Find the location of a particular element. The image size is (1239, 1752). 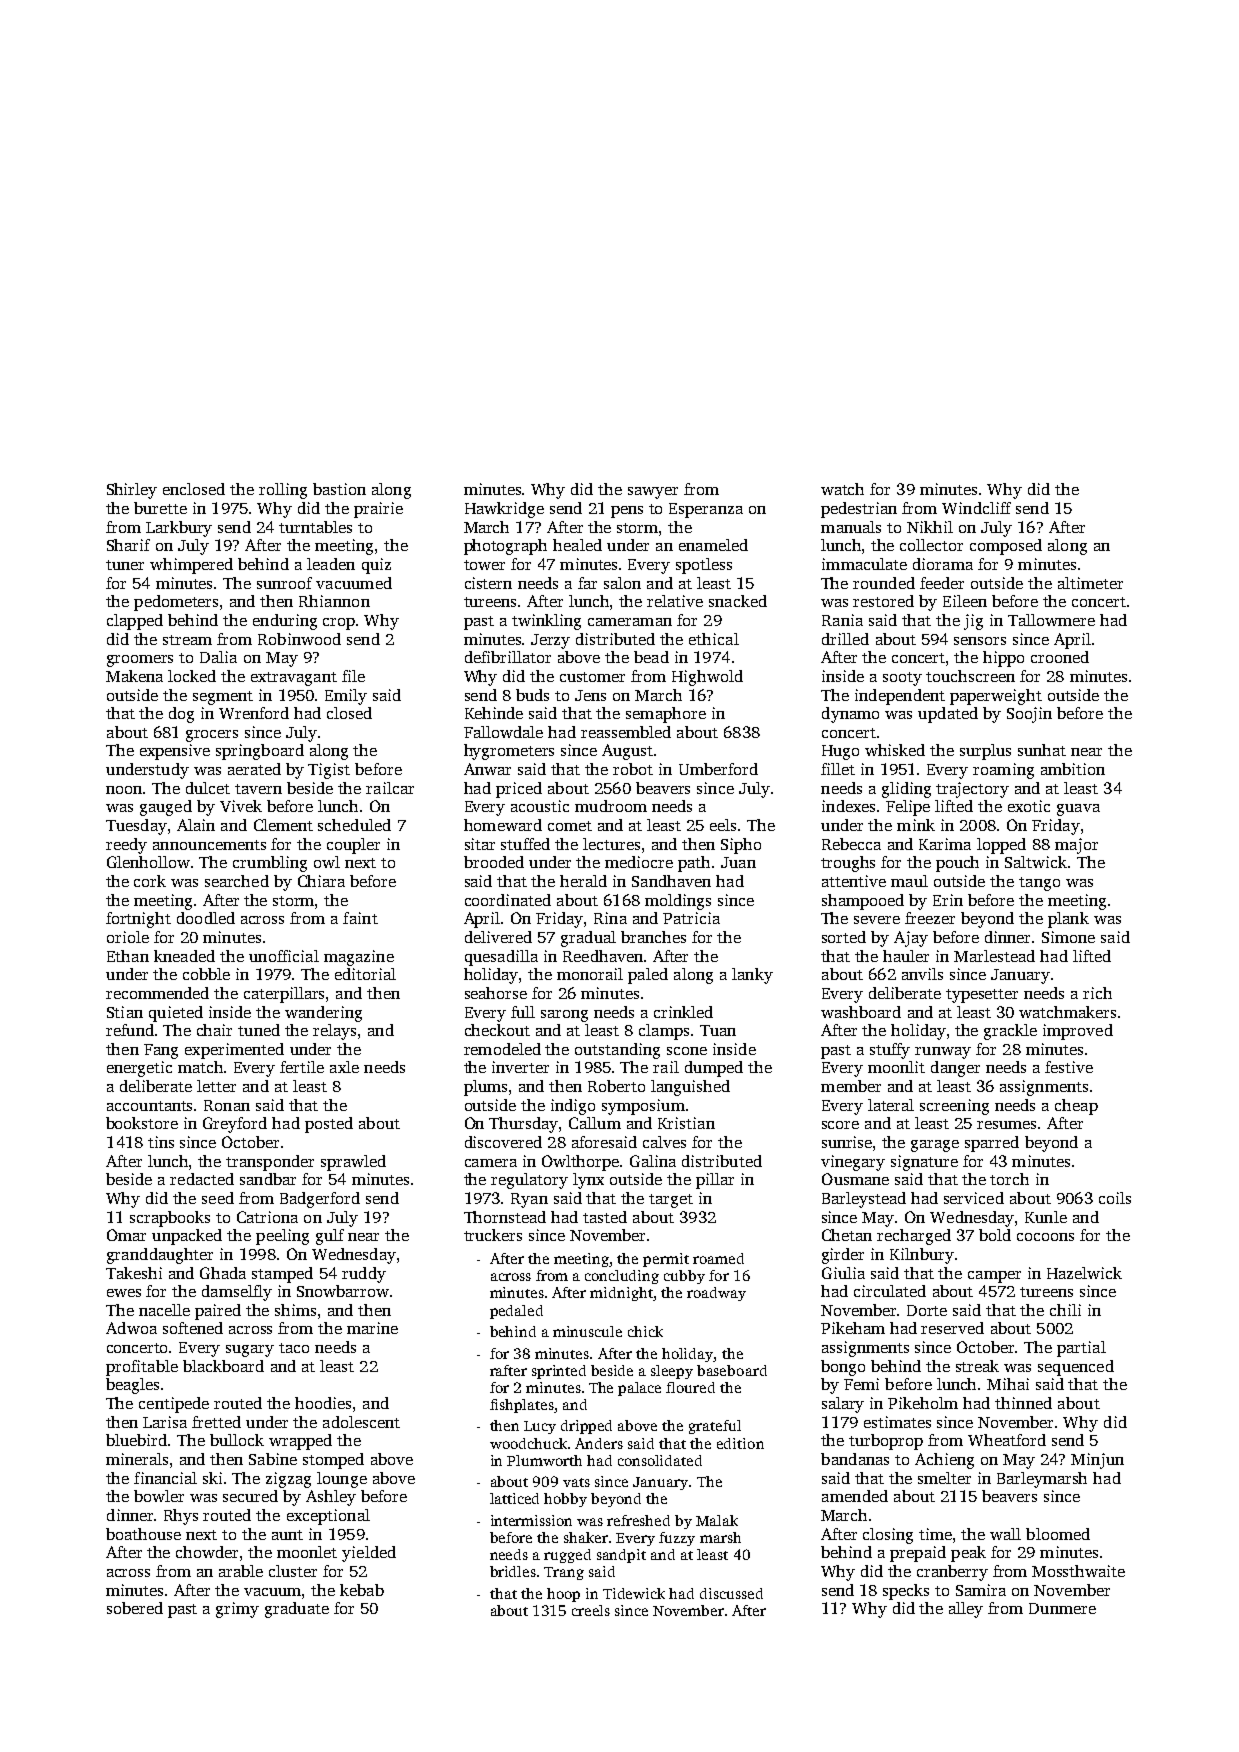

Tigist is located at coordinates (329, 771).
